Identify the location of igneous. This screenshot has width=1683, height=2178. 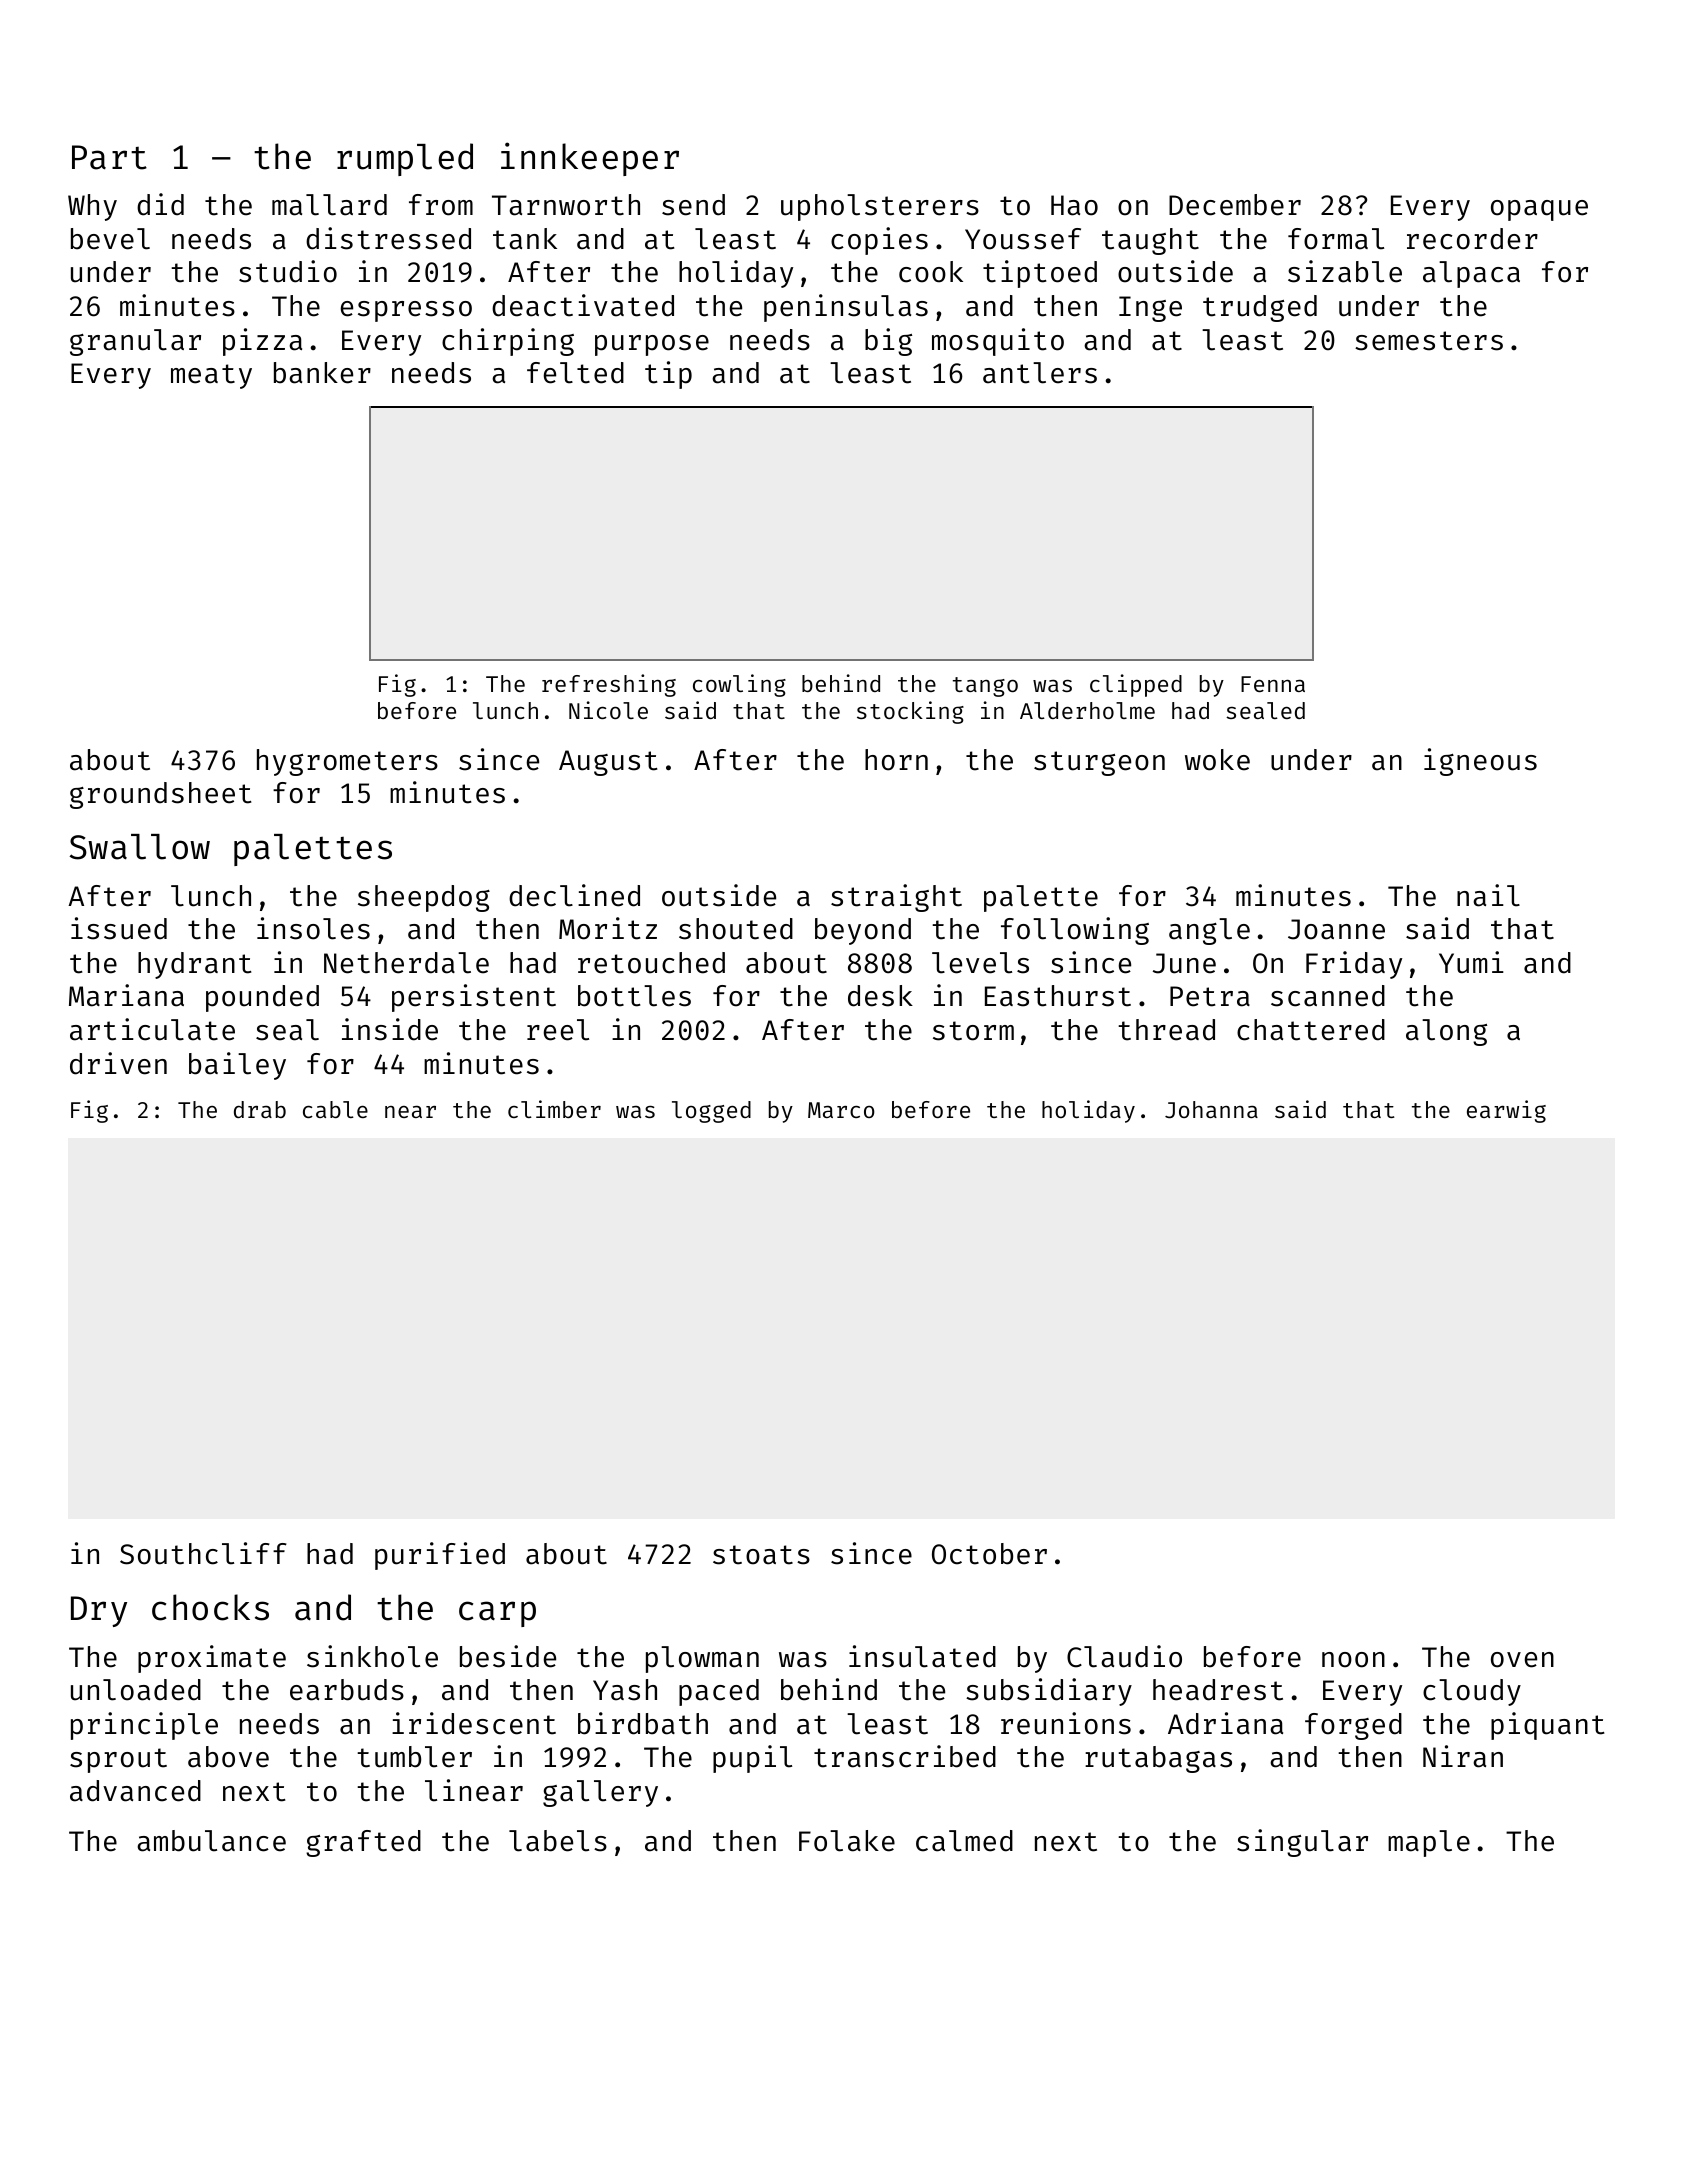
(1480, 762).
